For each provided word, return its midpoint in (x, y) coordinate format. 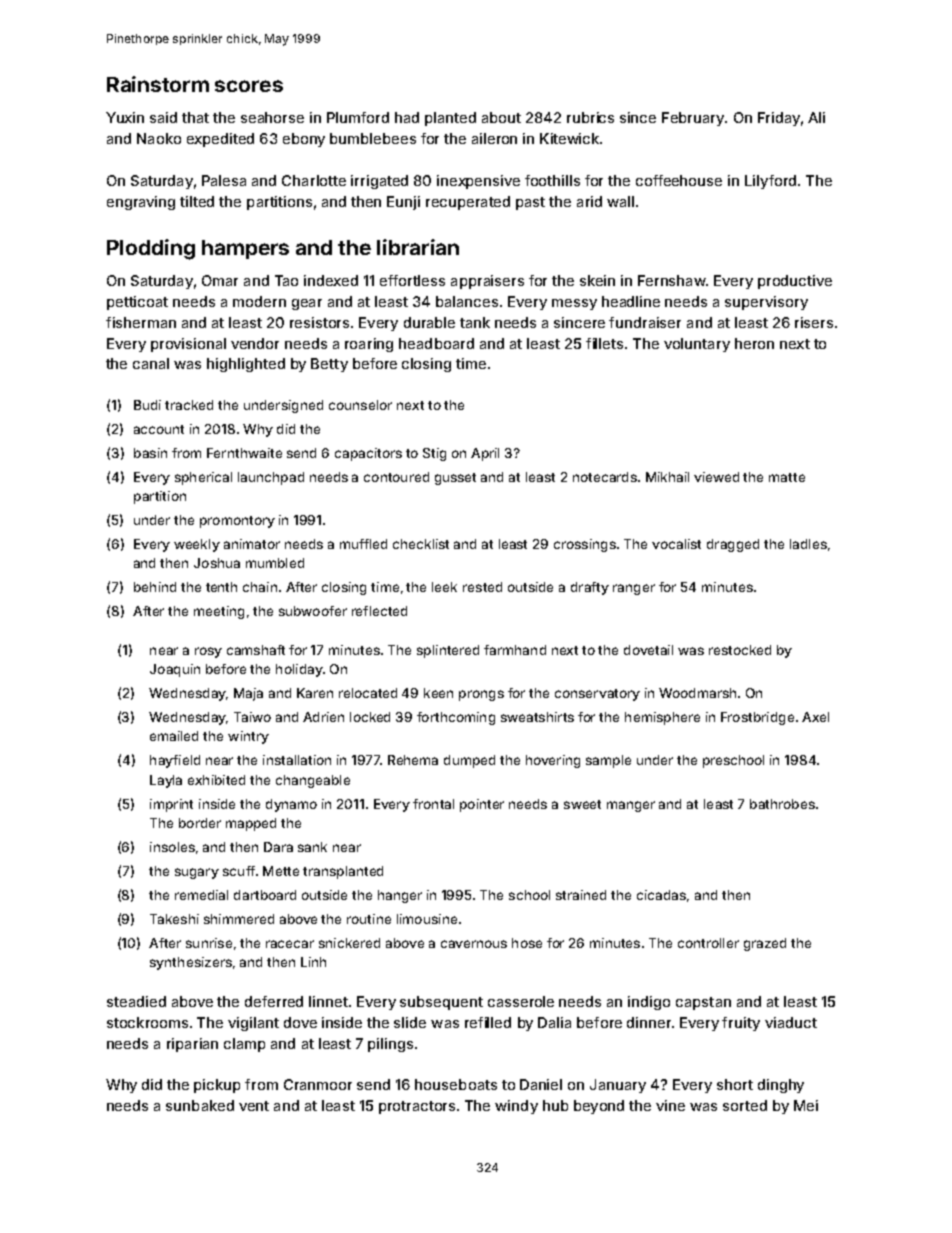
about (501, 117)
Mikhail (667, 477)
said (163, 117)
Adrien (323, 717)
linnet (328, 1001)
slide (410, 1022)
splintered (448, 651)
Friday (779, 119)
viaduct (791, 1022)
